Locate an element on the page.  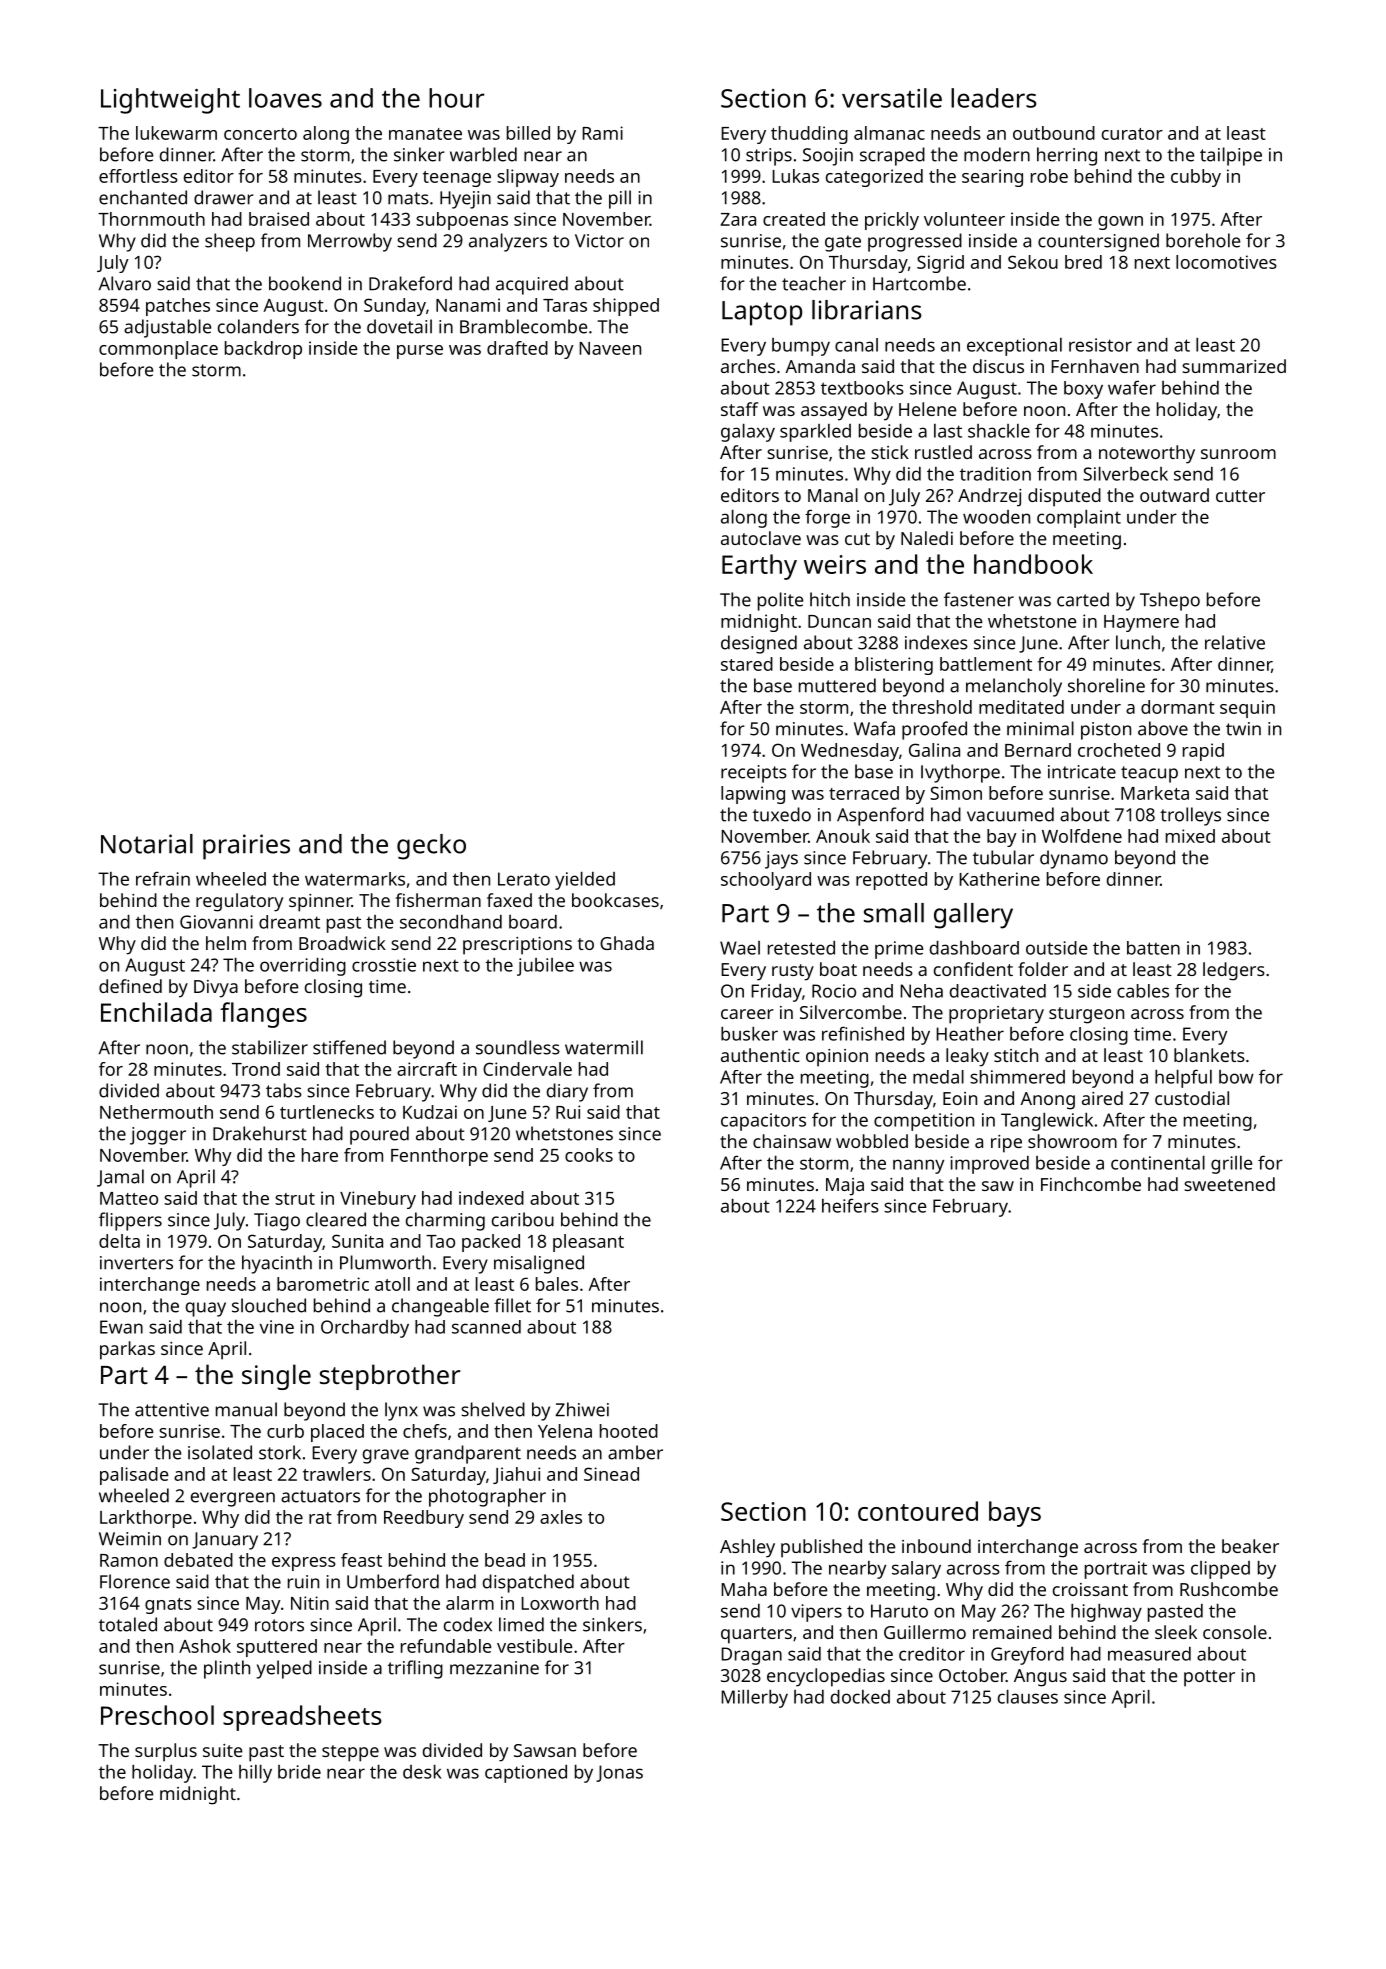
sweetened is located at coordinates (1229, 1184).
